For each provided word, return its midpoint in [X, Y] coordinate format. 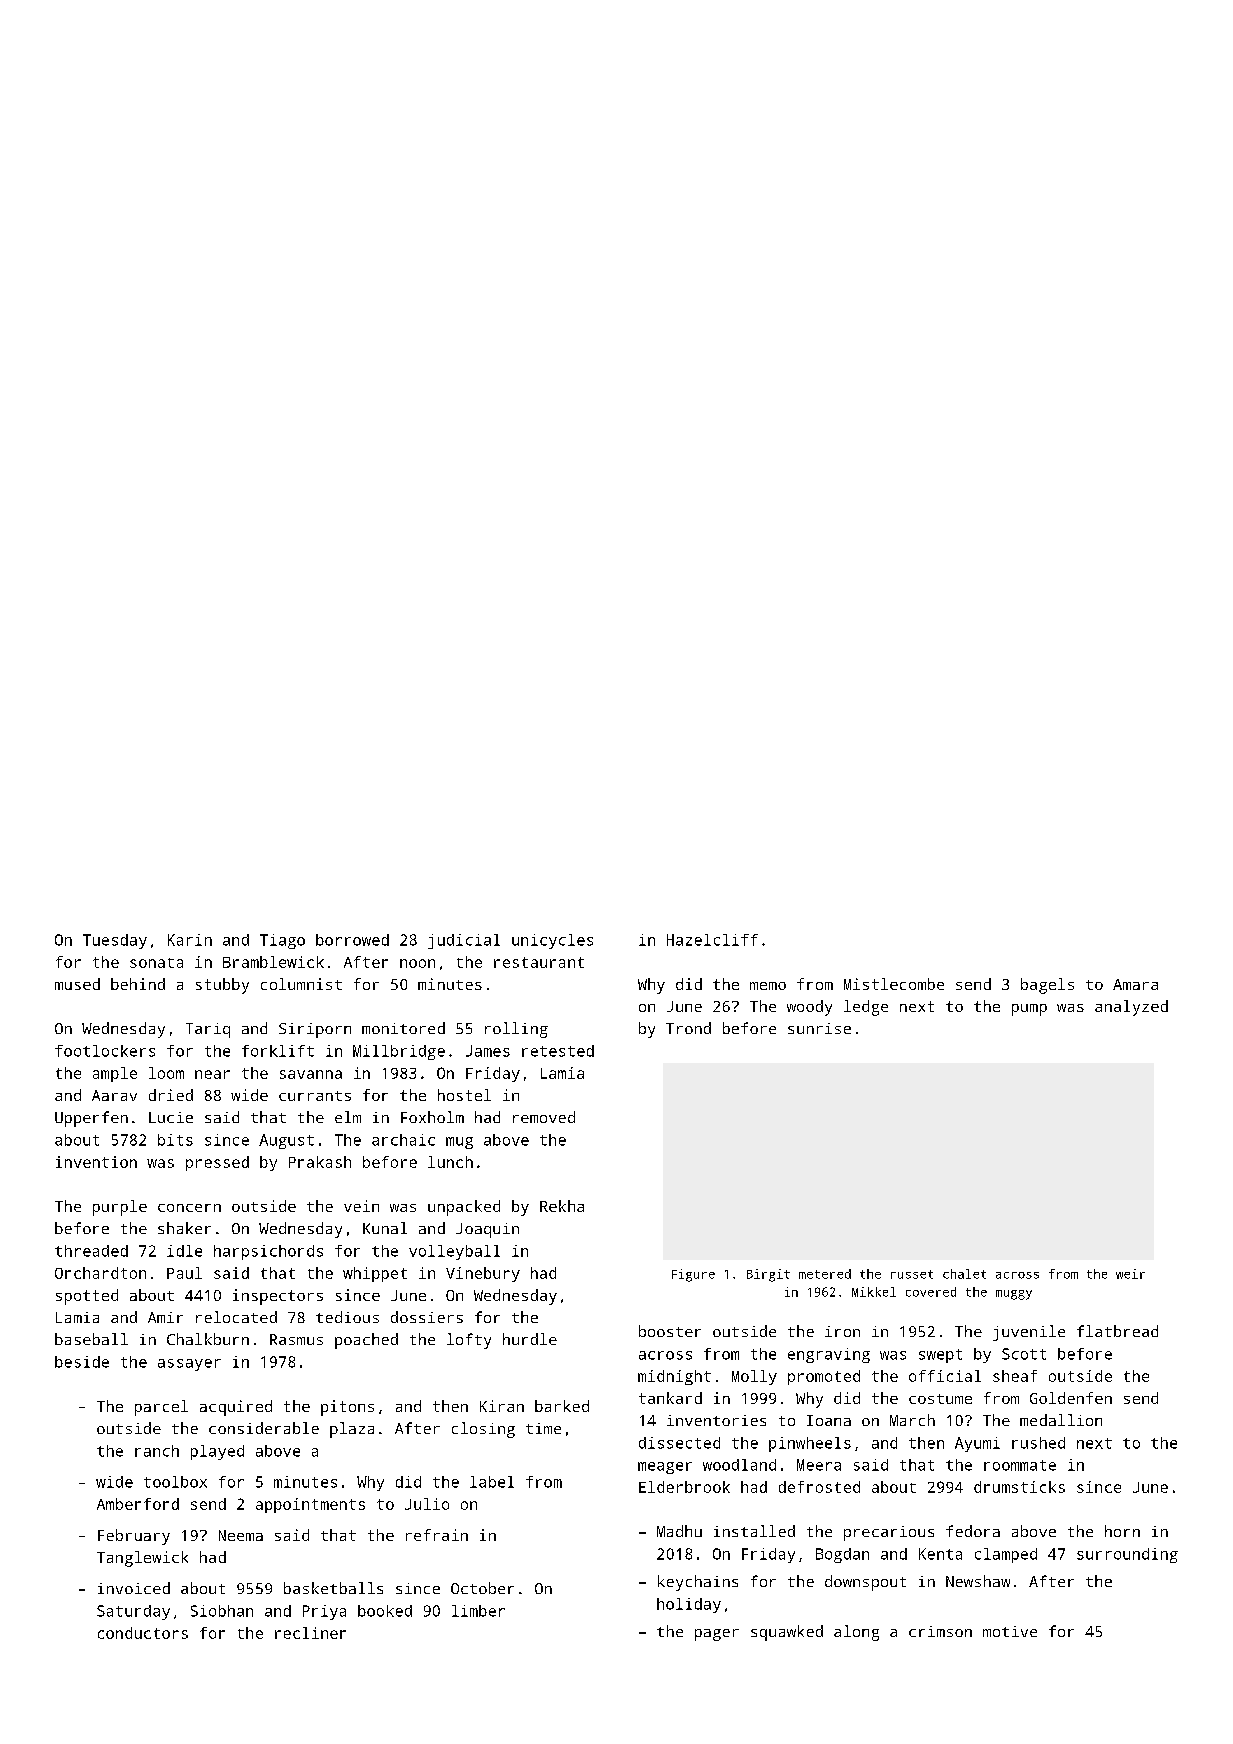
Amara [1135, 984]
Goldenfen [1071, 1398]
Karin [190, 940]
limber [478, 1611]
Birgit [768, 1275]
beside [82, 1362]
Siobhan [222, 1611]
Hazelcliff [712, 940]
